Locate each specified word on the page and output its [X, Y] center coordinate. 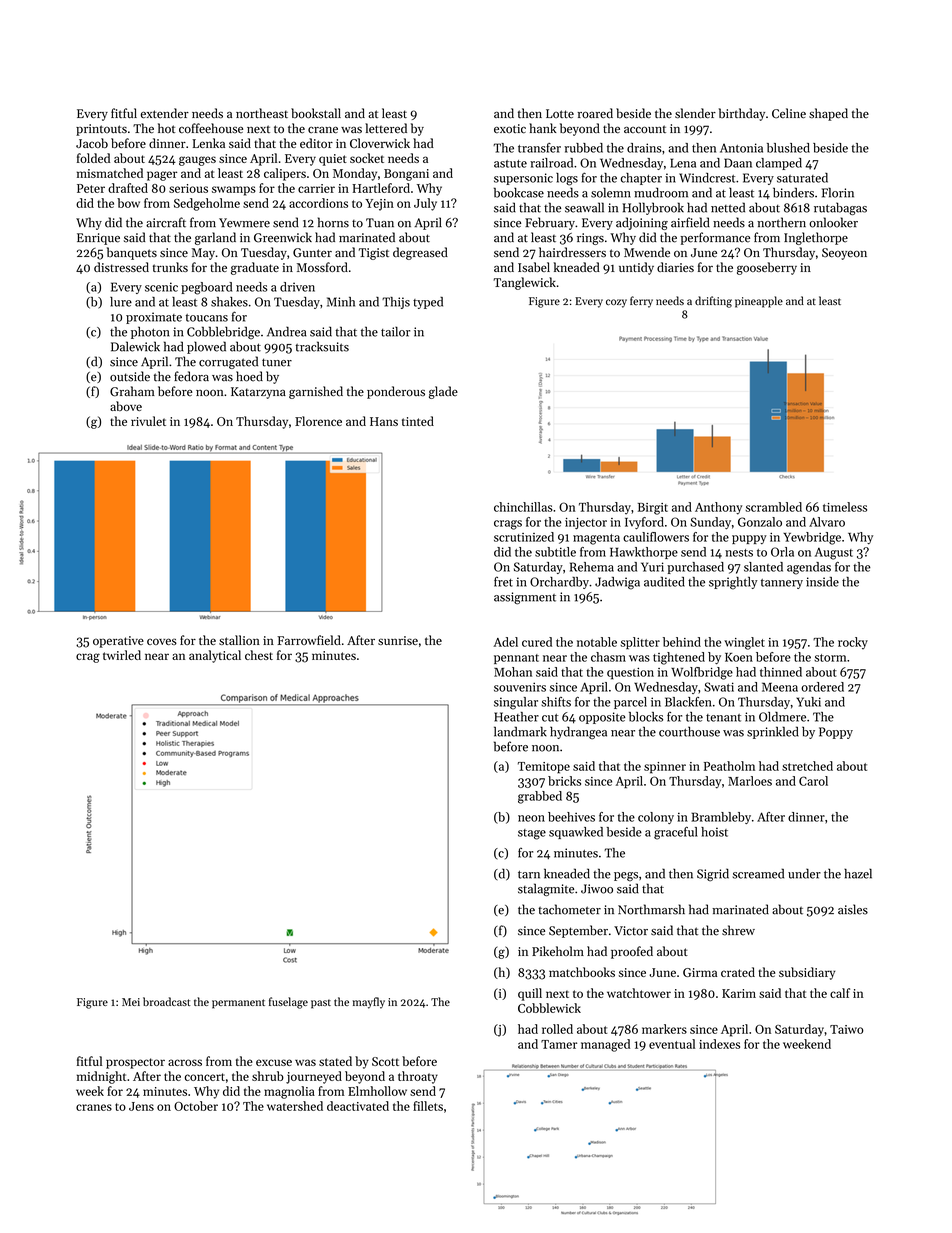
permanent [238, 1004]
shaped [828, 114]
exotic [510, 129]
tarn [529, 874]
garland [215, 238]
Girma [700, 972]
